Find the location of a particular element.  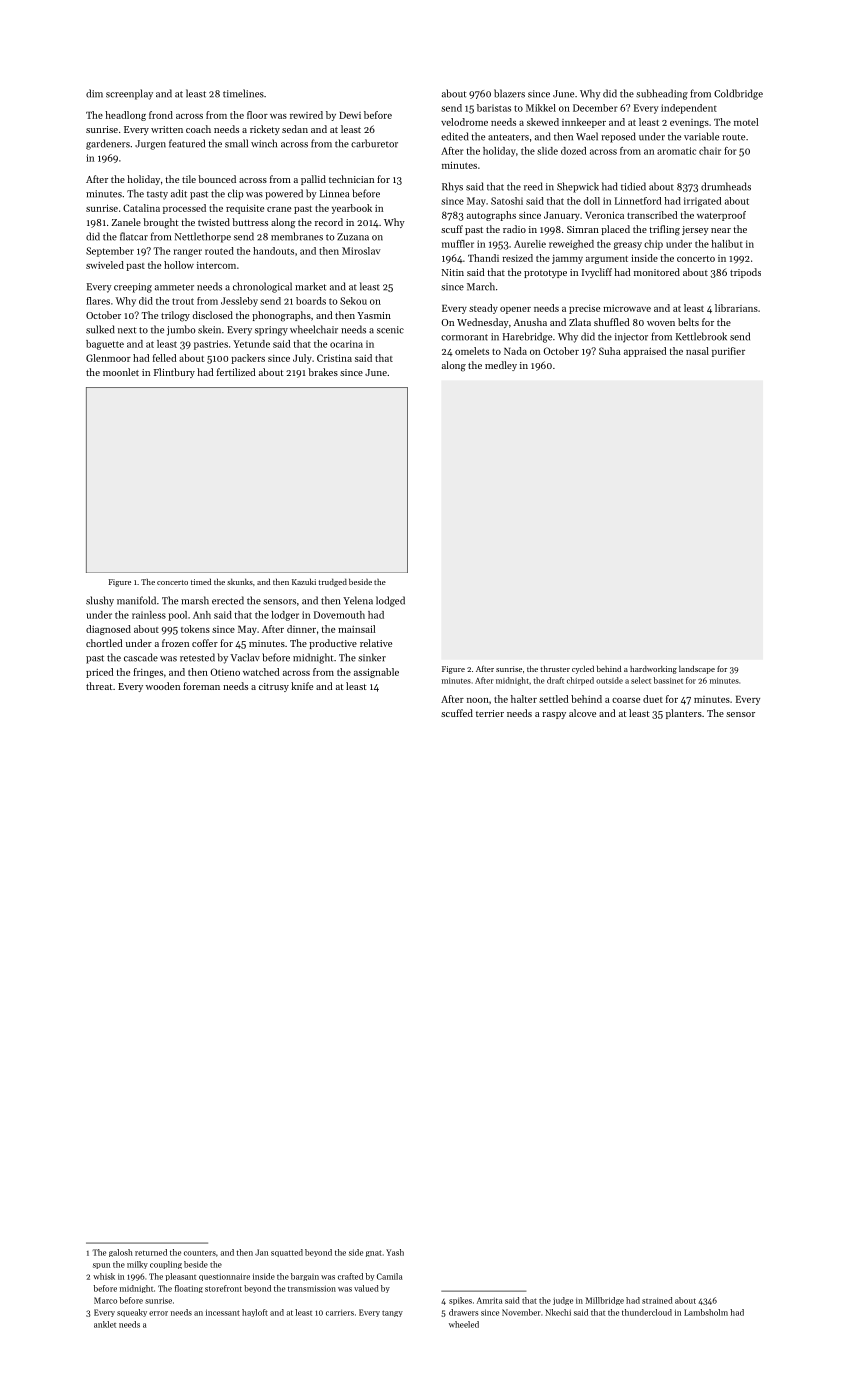

subheading is located at coordinates (662, 94).
